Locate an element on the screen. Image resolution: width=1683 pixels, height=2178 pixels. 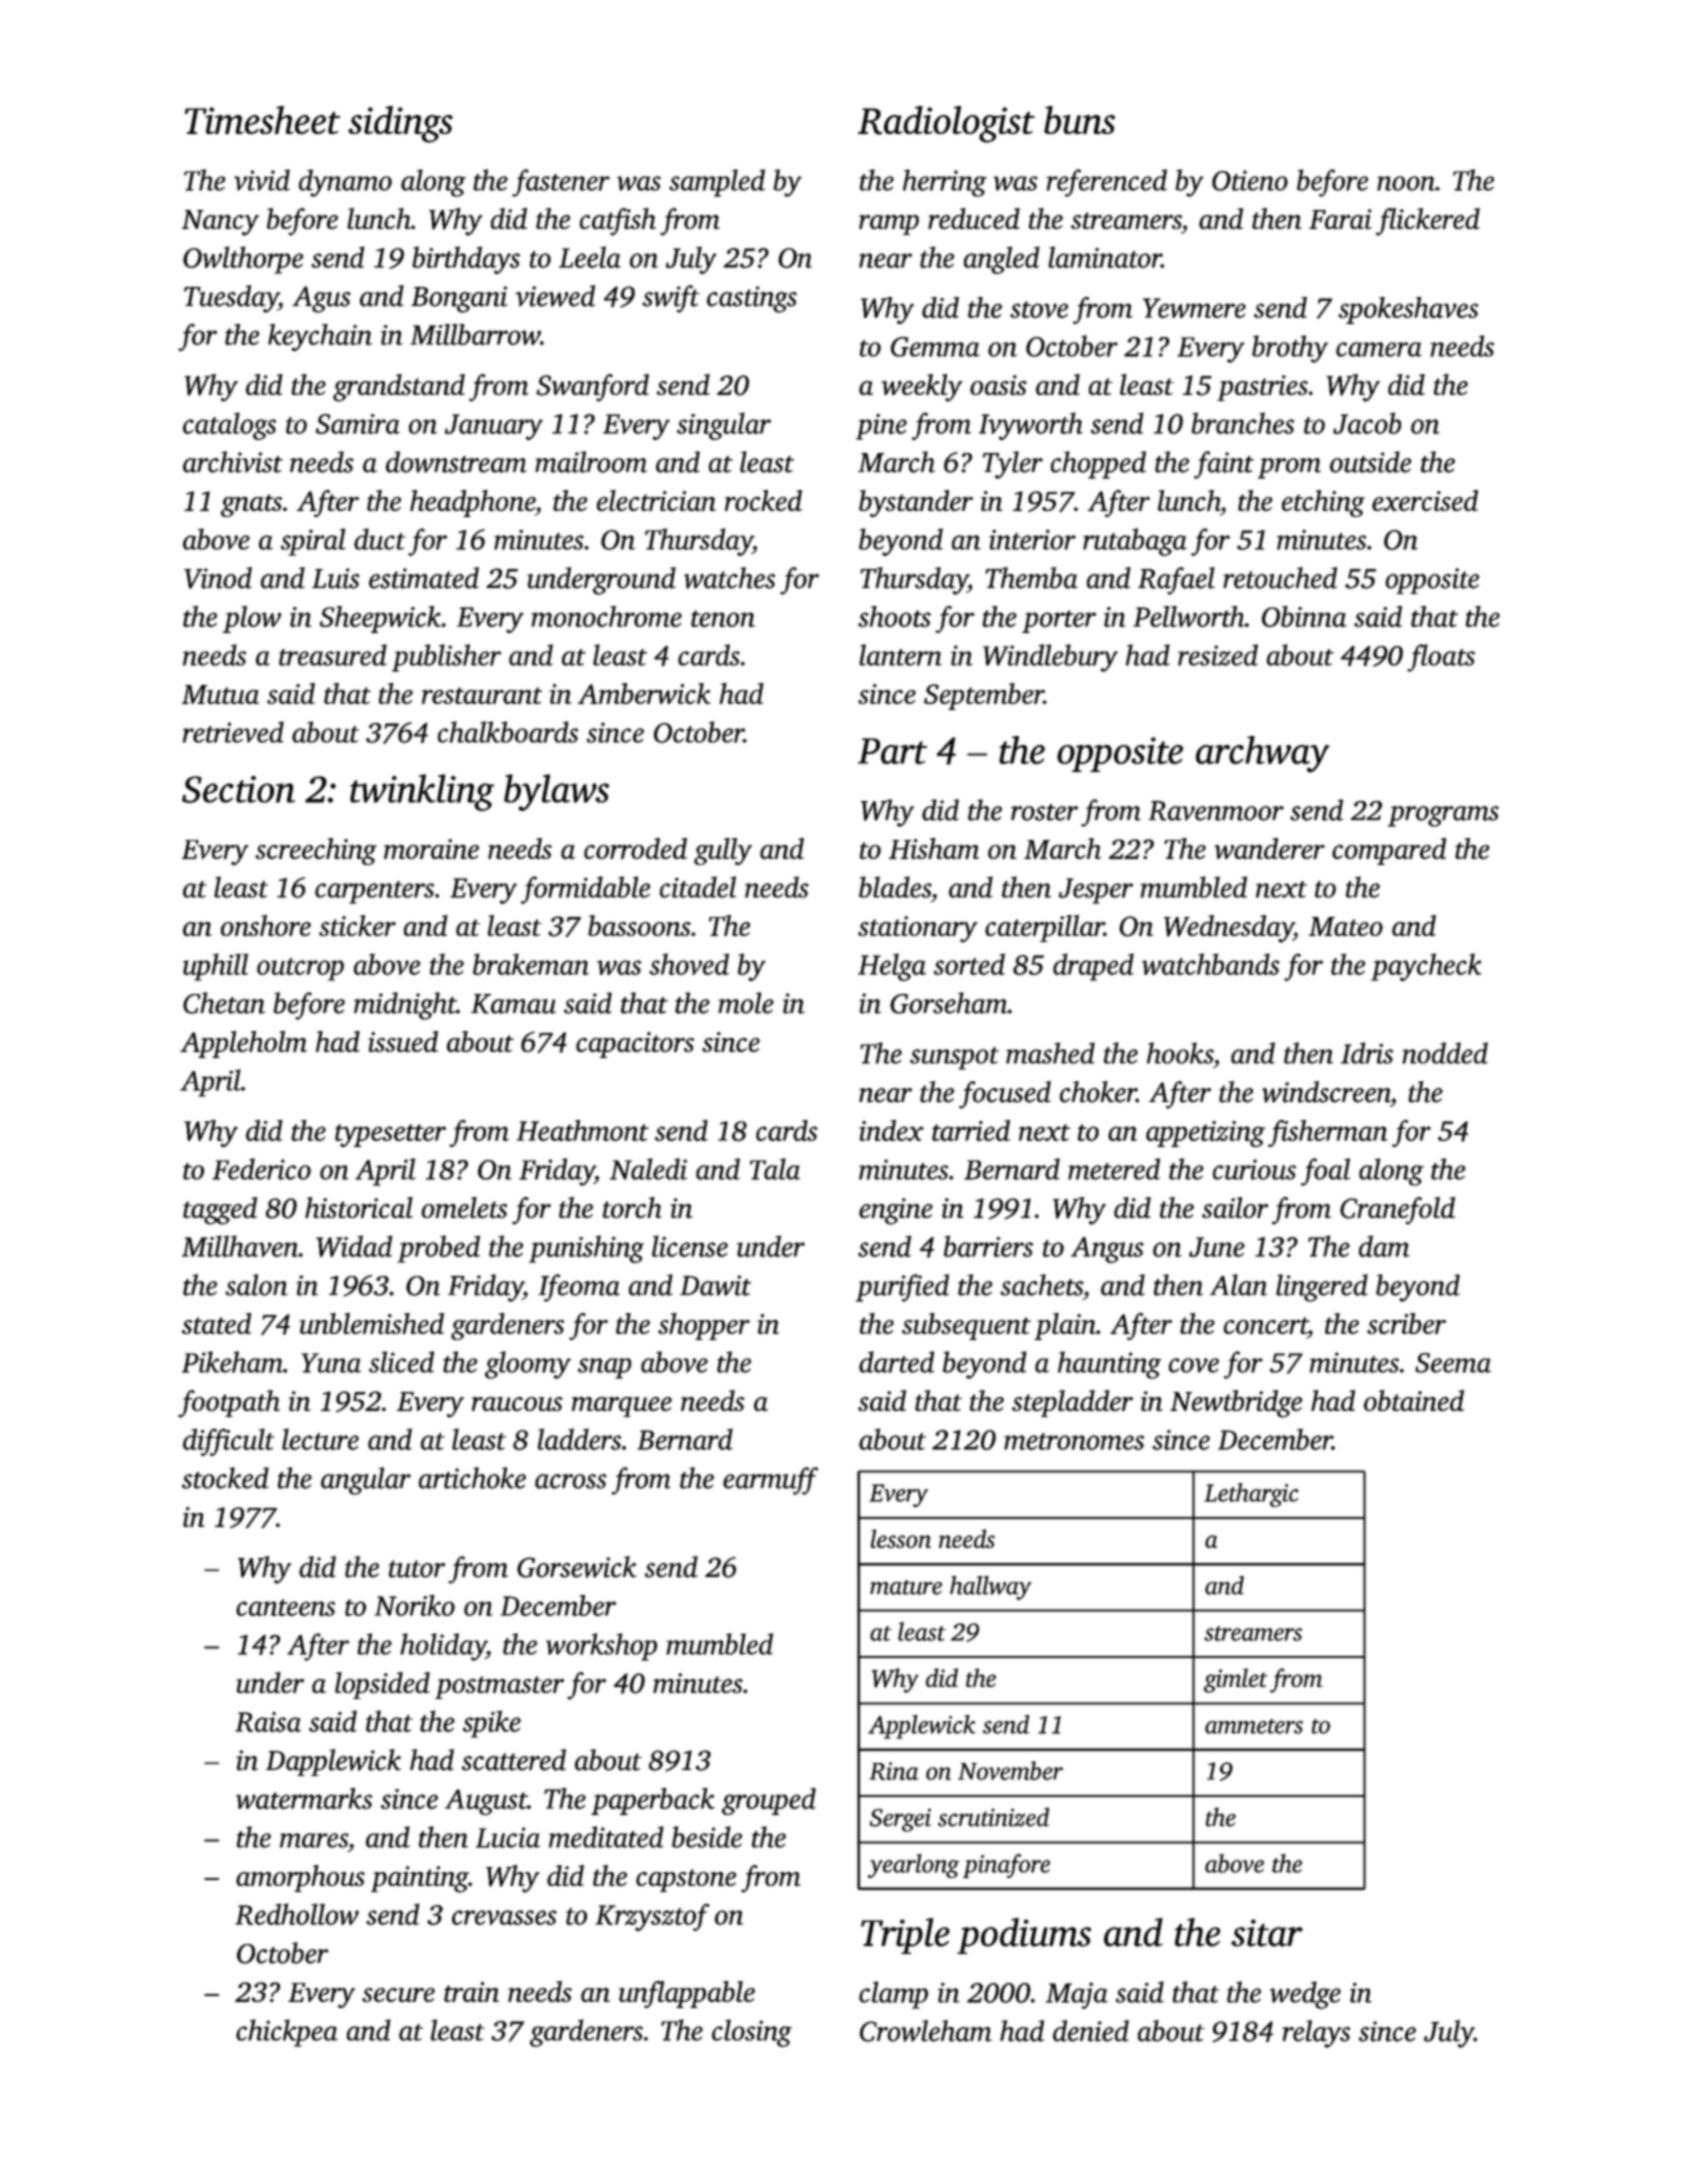
noon is located at coordinates (1406, 183).
